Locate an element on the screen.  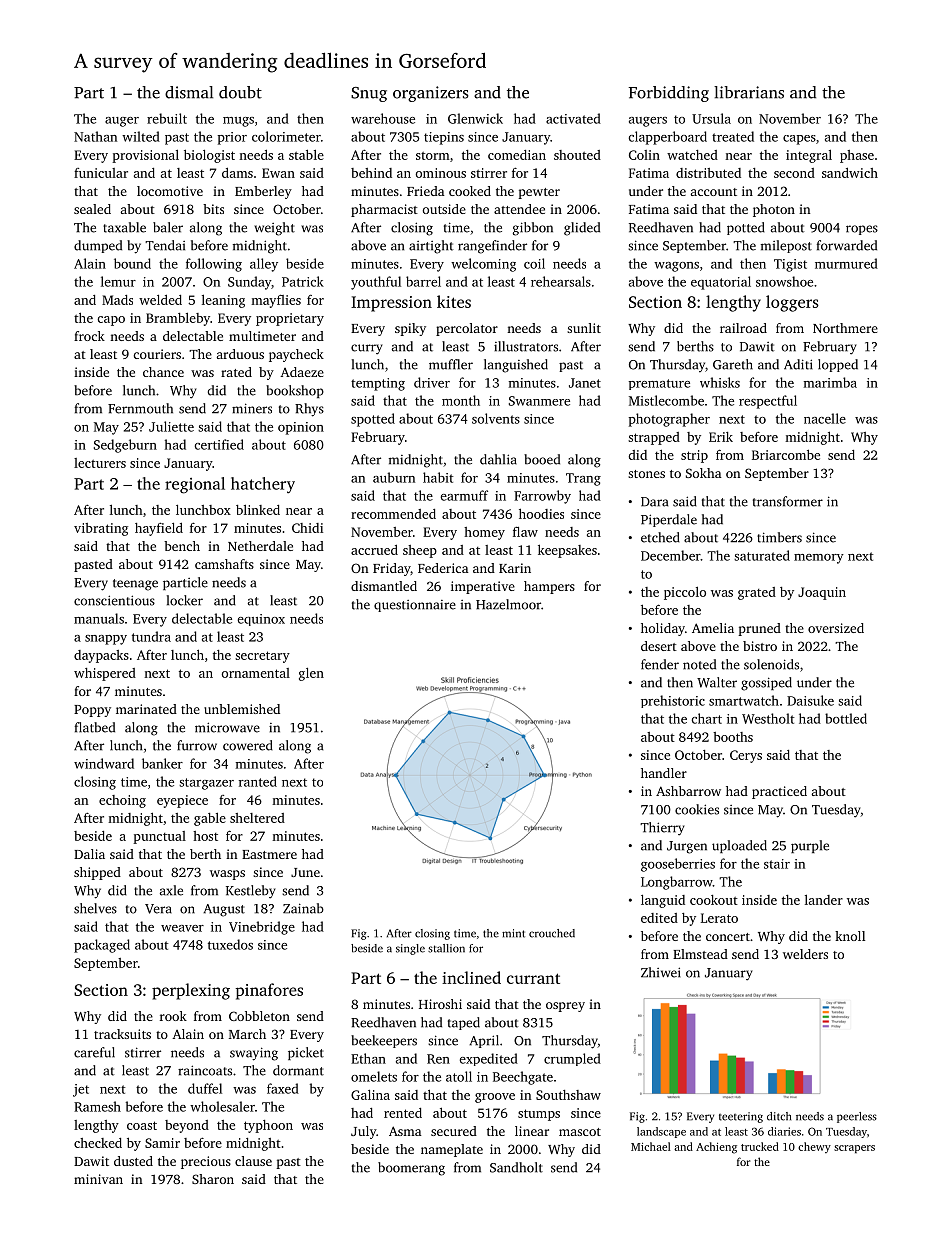
stumps is located at coordinates (539, 1115).
